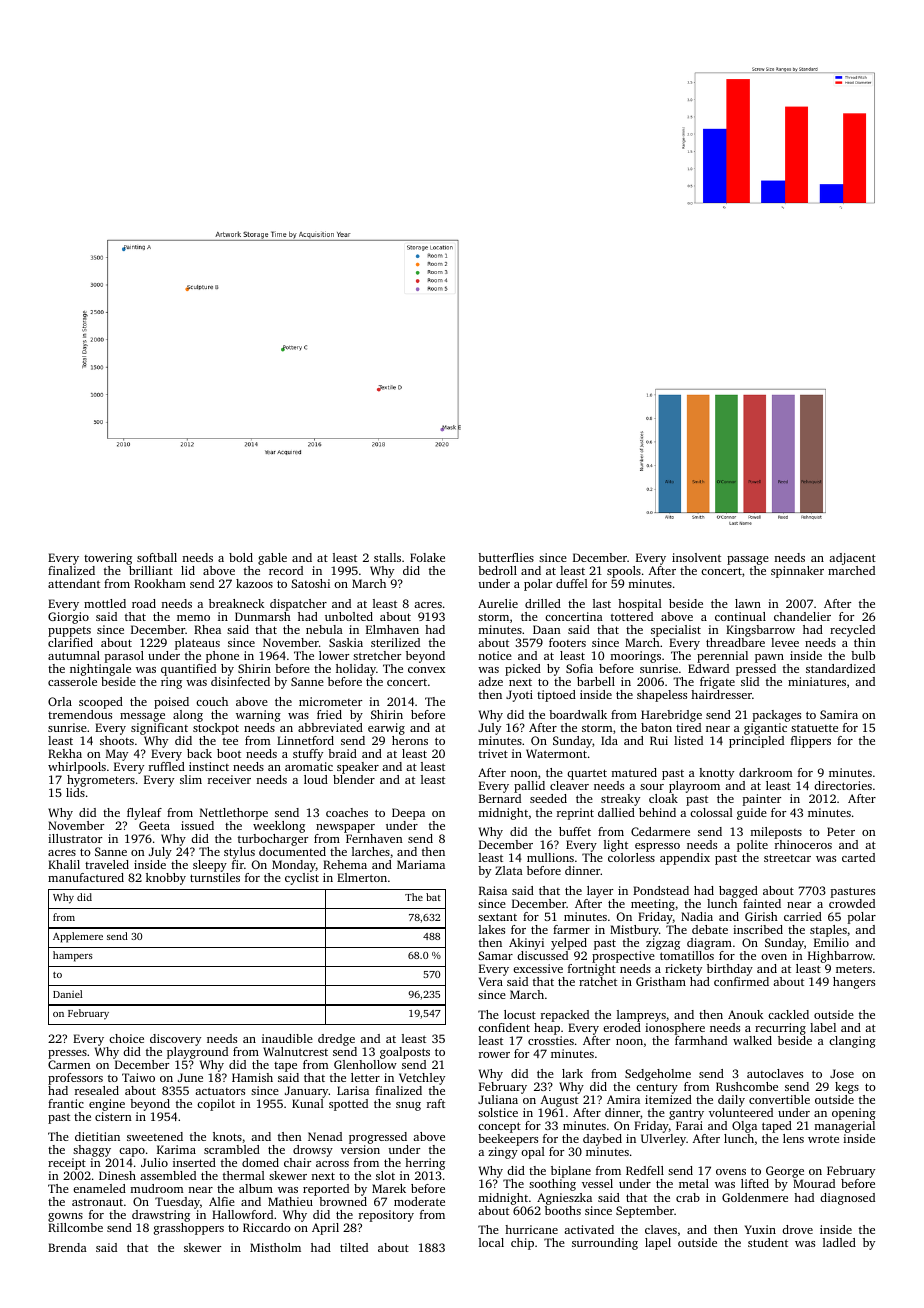  Describe the element at coordinates (365, 1064) in the image. I see `Glenhollow` at that location.
